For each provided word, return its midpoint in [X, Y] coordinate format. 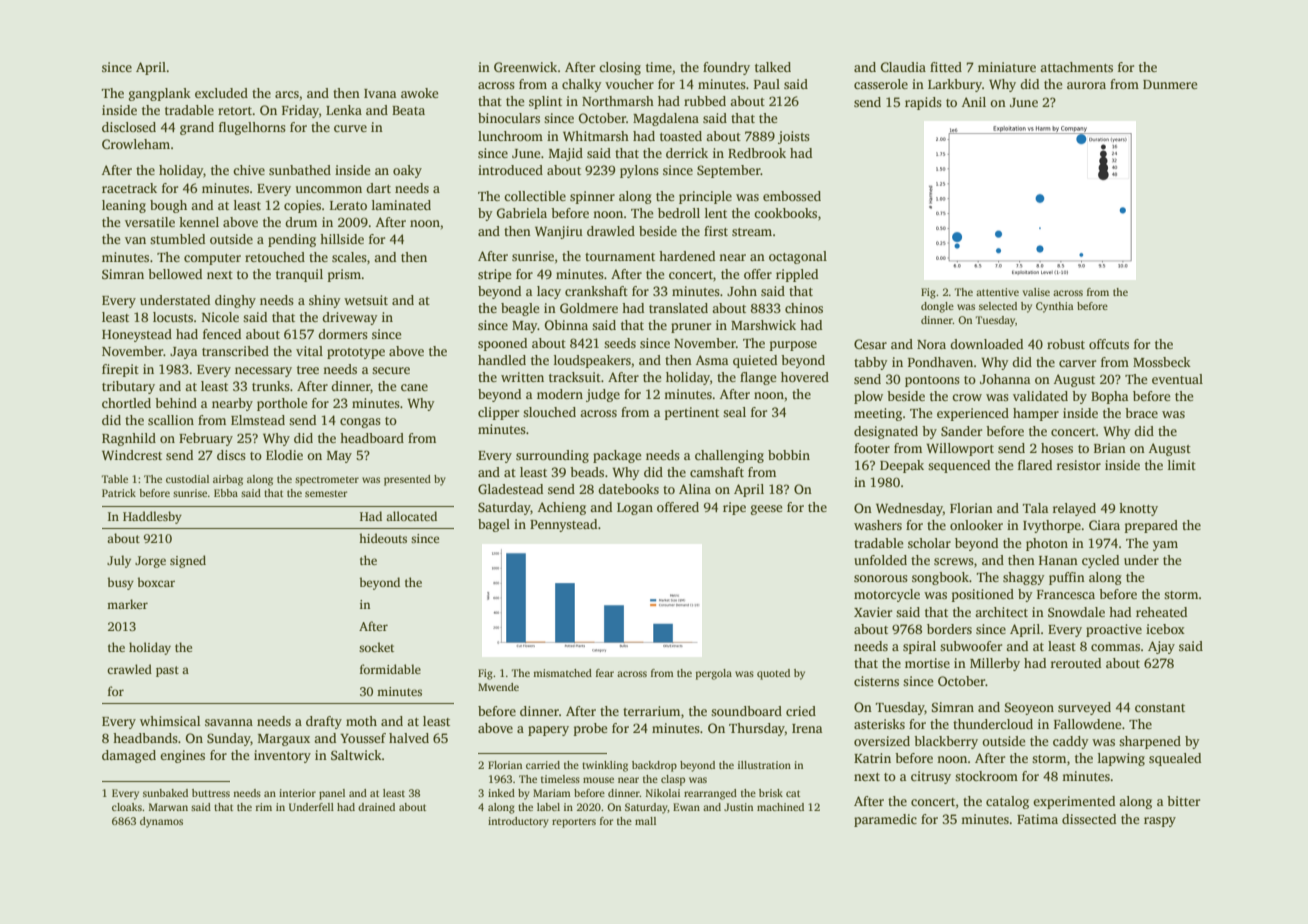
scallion [171, 420]
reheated [1161, 612]
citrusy [931, 777]
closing [620, 68]
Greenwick [525, 67]
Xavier [873, 612]
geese [767, 510]
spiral [919, 647]
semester [326, 493]
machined [780, 807]
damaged [129, 756]
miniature [1007, 67]
